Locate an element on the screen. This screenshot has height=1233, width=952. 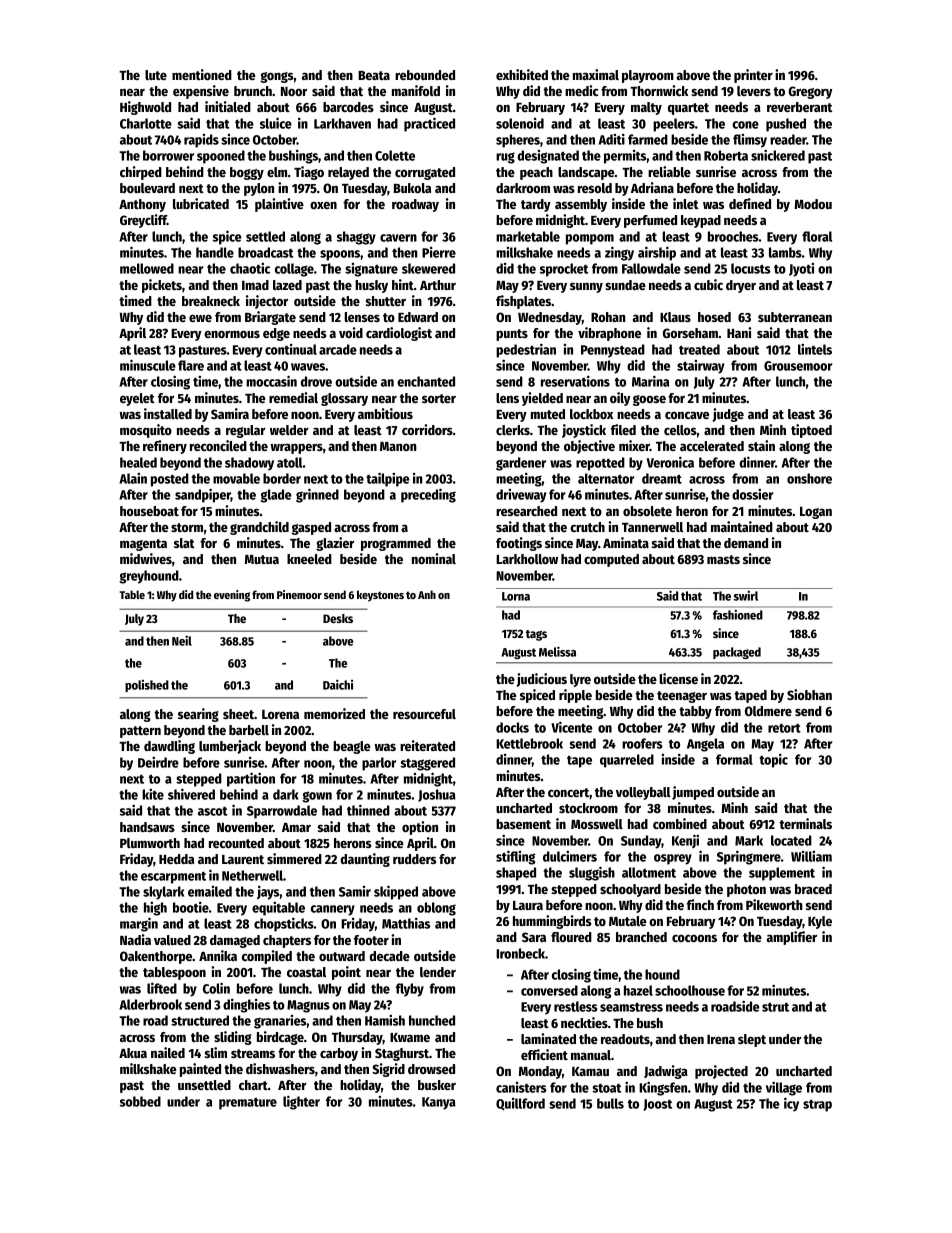
playroom is located at coordinates (648, 76).
